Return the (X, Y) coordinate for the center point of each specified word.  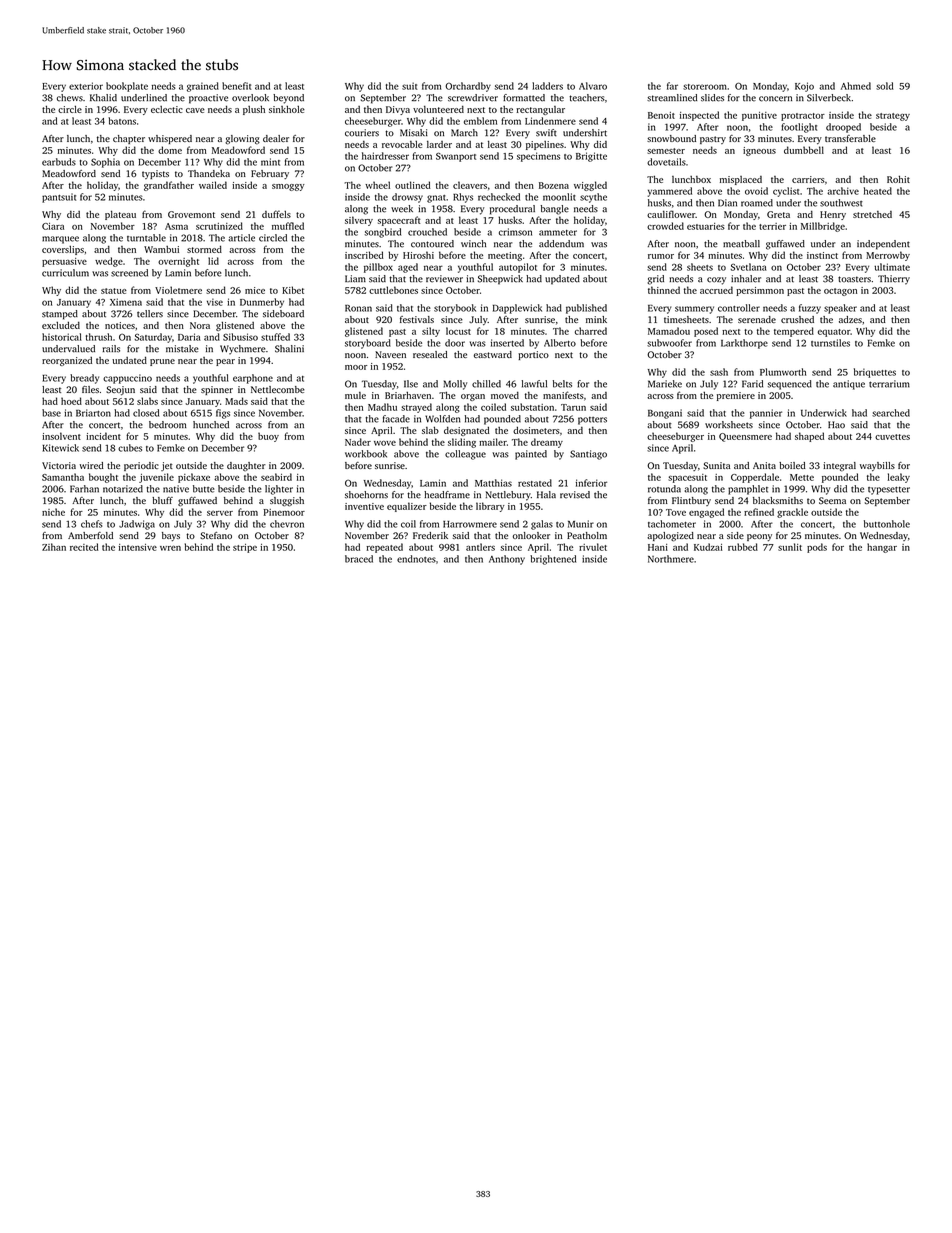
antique (849, 385)
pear (225, 362)
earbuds (59, 162)
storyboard (368, 344)
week (402, 209)
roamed (757, 203)
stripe (245, 548)
